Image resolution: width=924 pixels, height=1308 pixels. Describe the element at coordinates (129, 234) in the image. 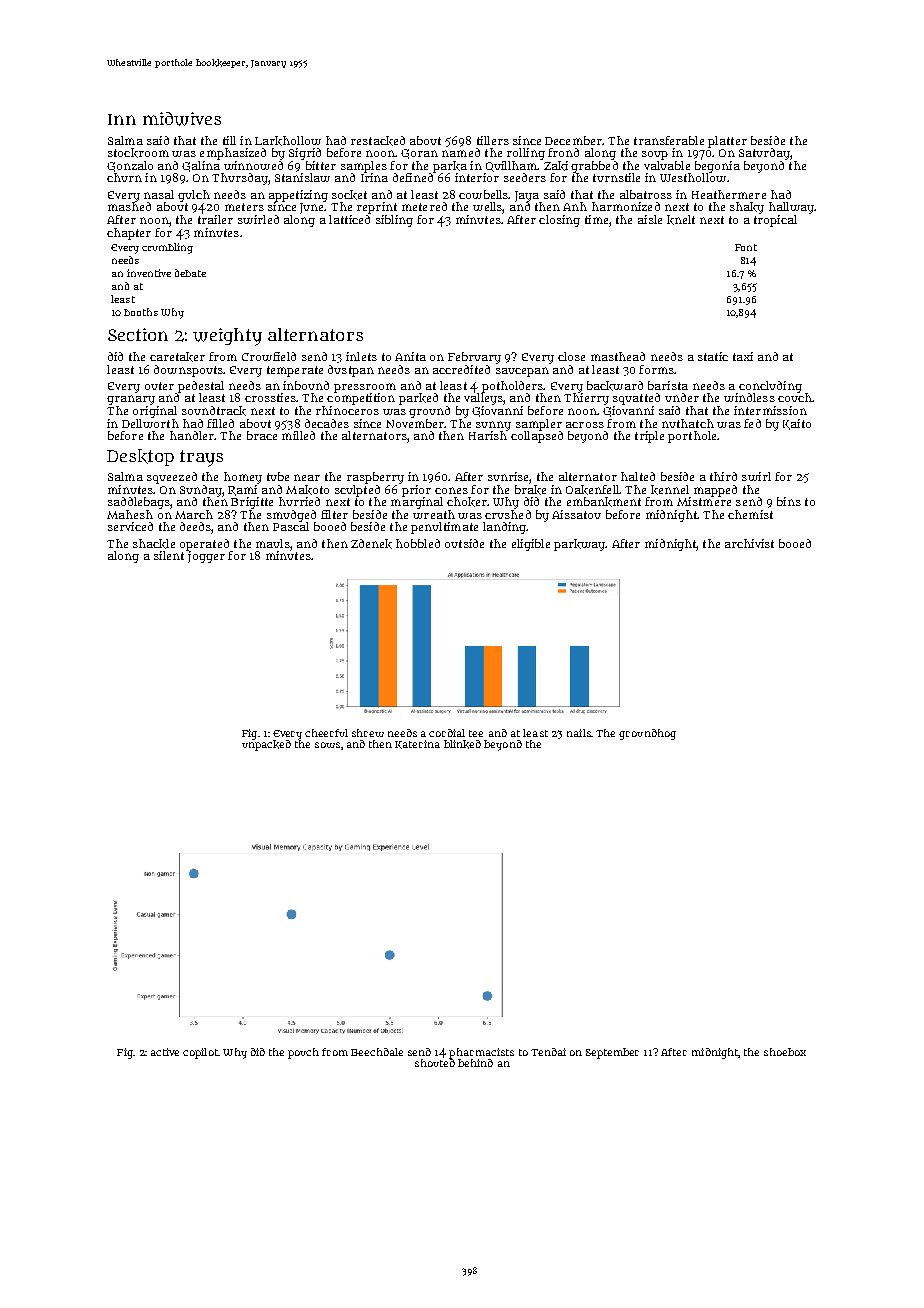

I see `chapter` at that location.
